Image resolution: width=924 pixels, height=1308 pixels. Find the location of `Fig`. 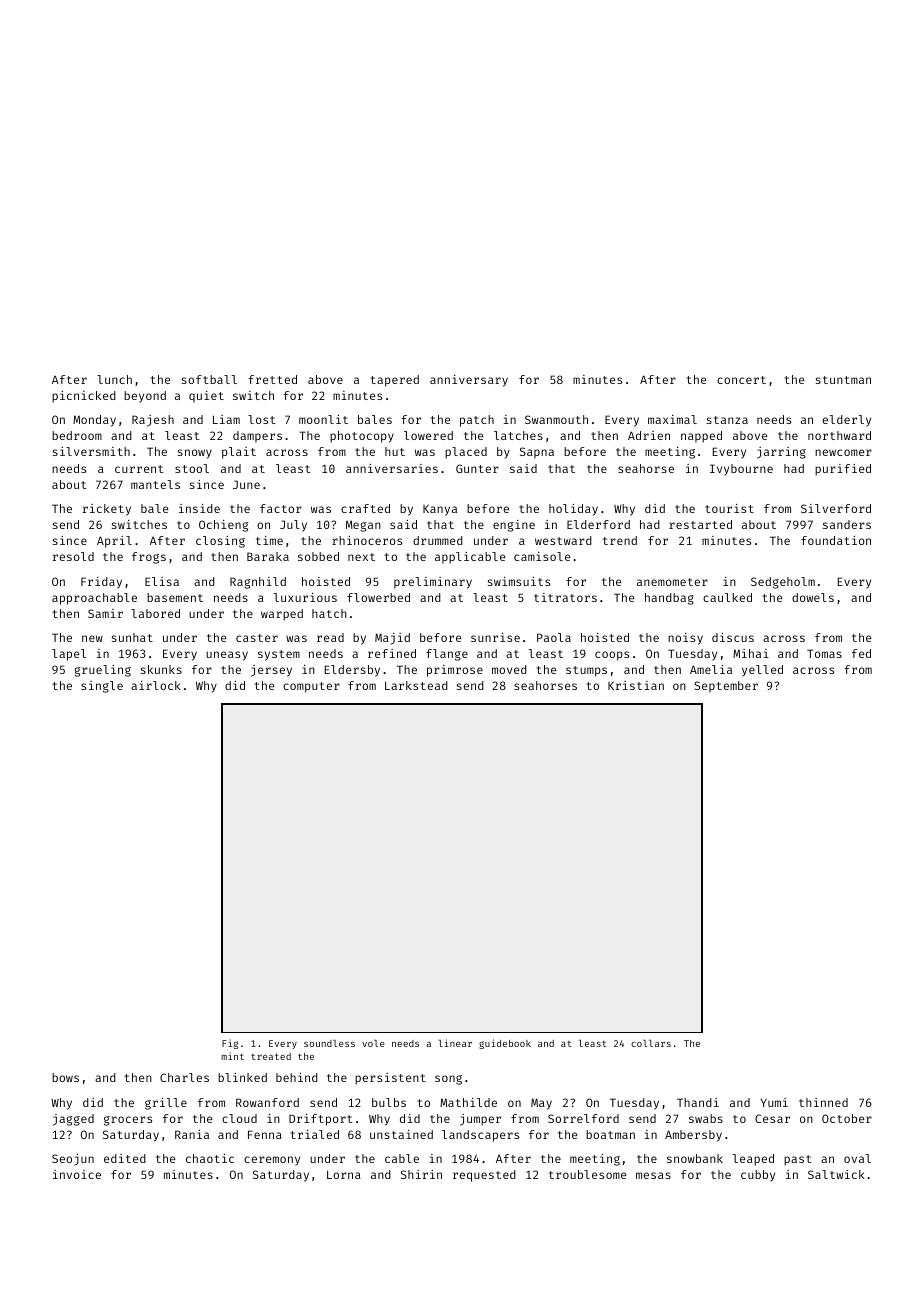

Fig is located at coordinates (230, 1044).
